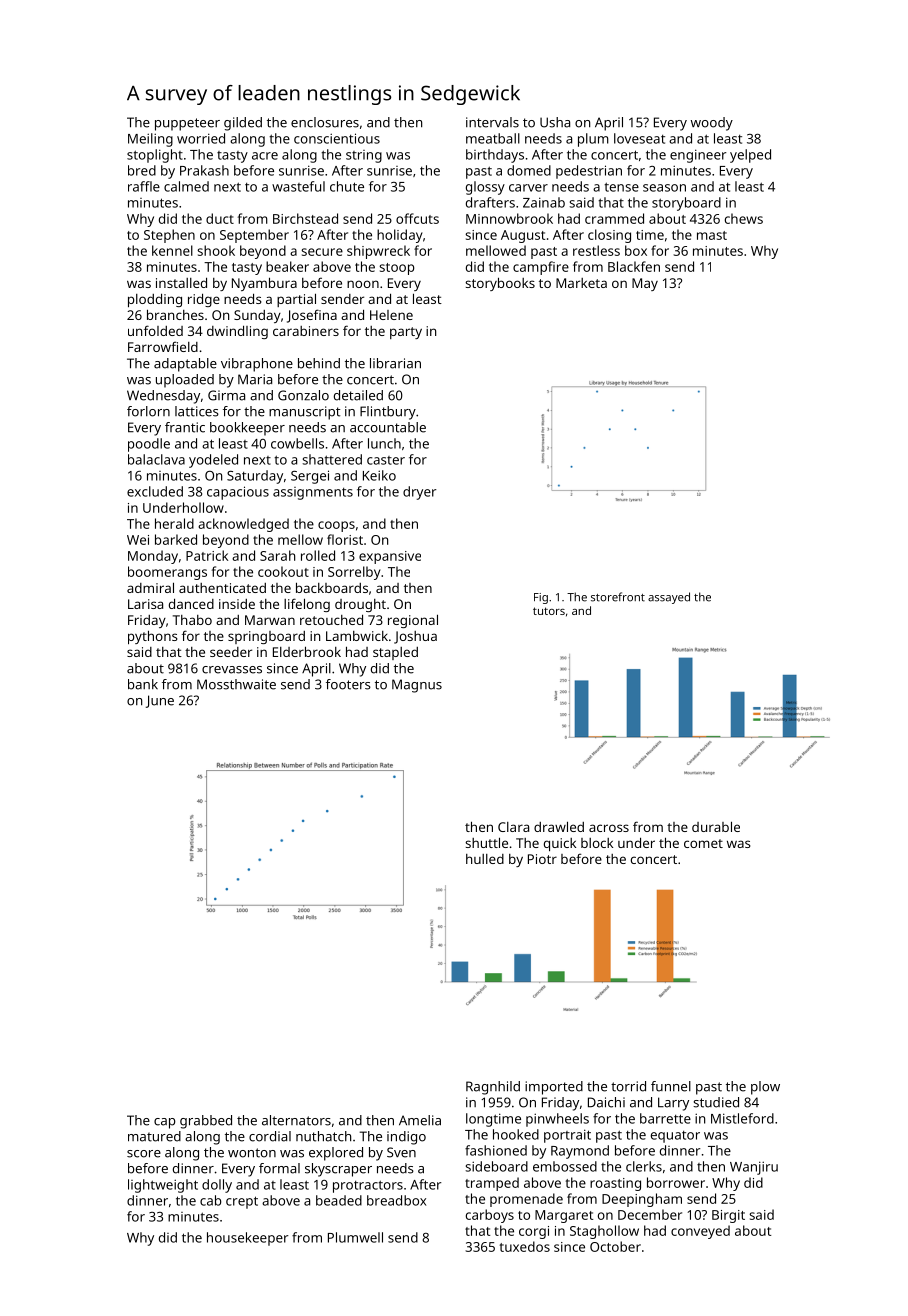 This screenshot has height=1316, width=908. I want to click on Piotr, so click(542, 859).
